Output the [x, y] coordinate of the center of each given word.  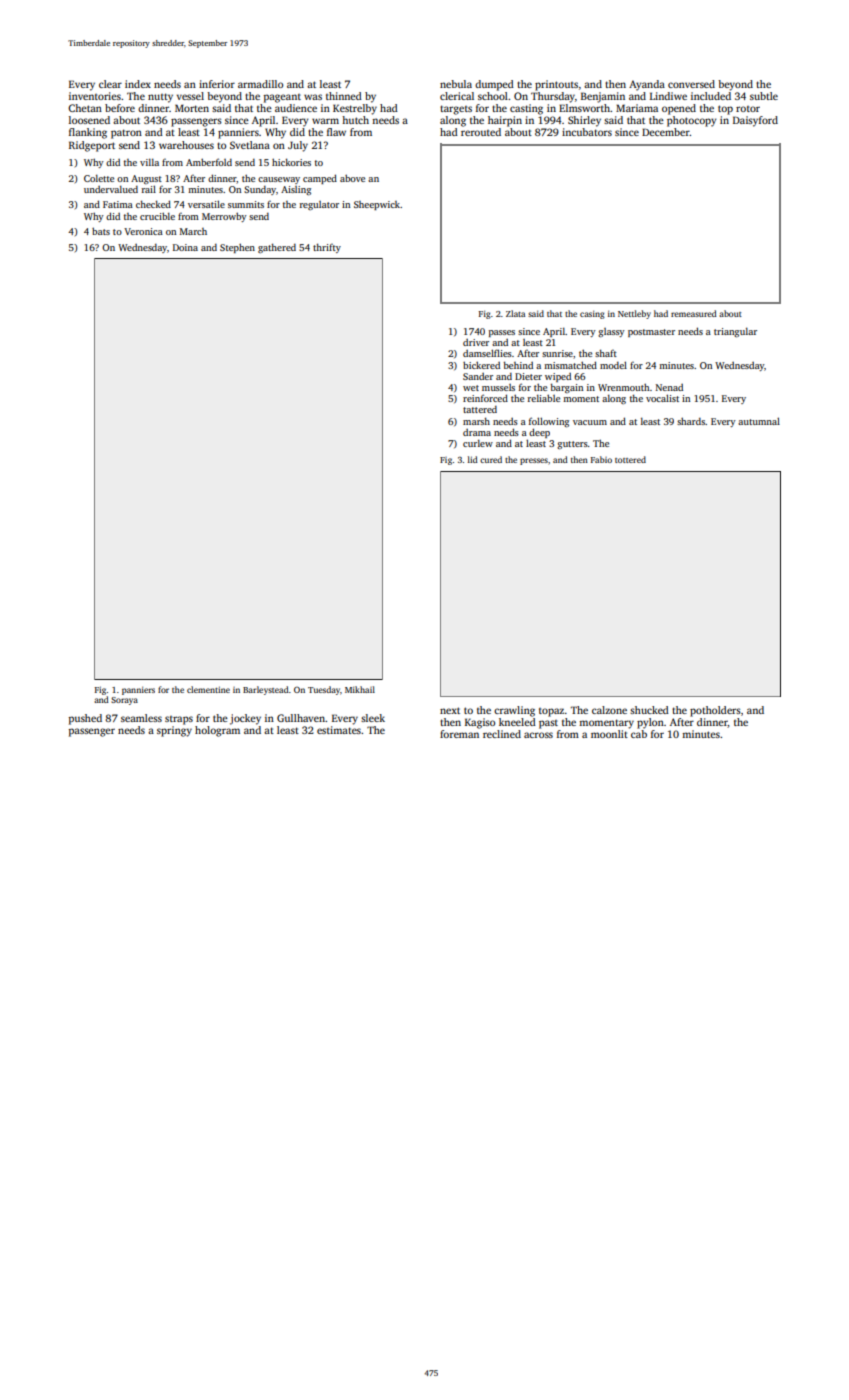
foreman [459, 734]
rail [149, 189]
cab [639, 734]
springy [174, 731]
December [666, 132]
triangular [735, 332]
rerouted [481, 132]
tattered [480, 409]
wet [471, 388]
